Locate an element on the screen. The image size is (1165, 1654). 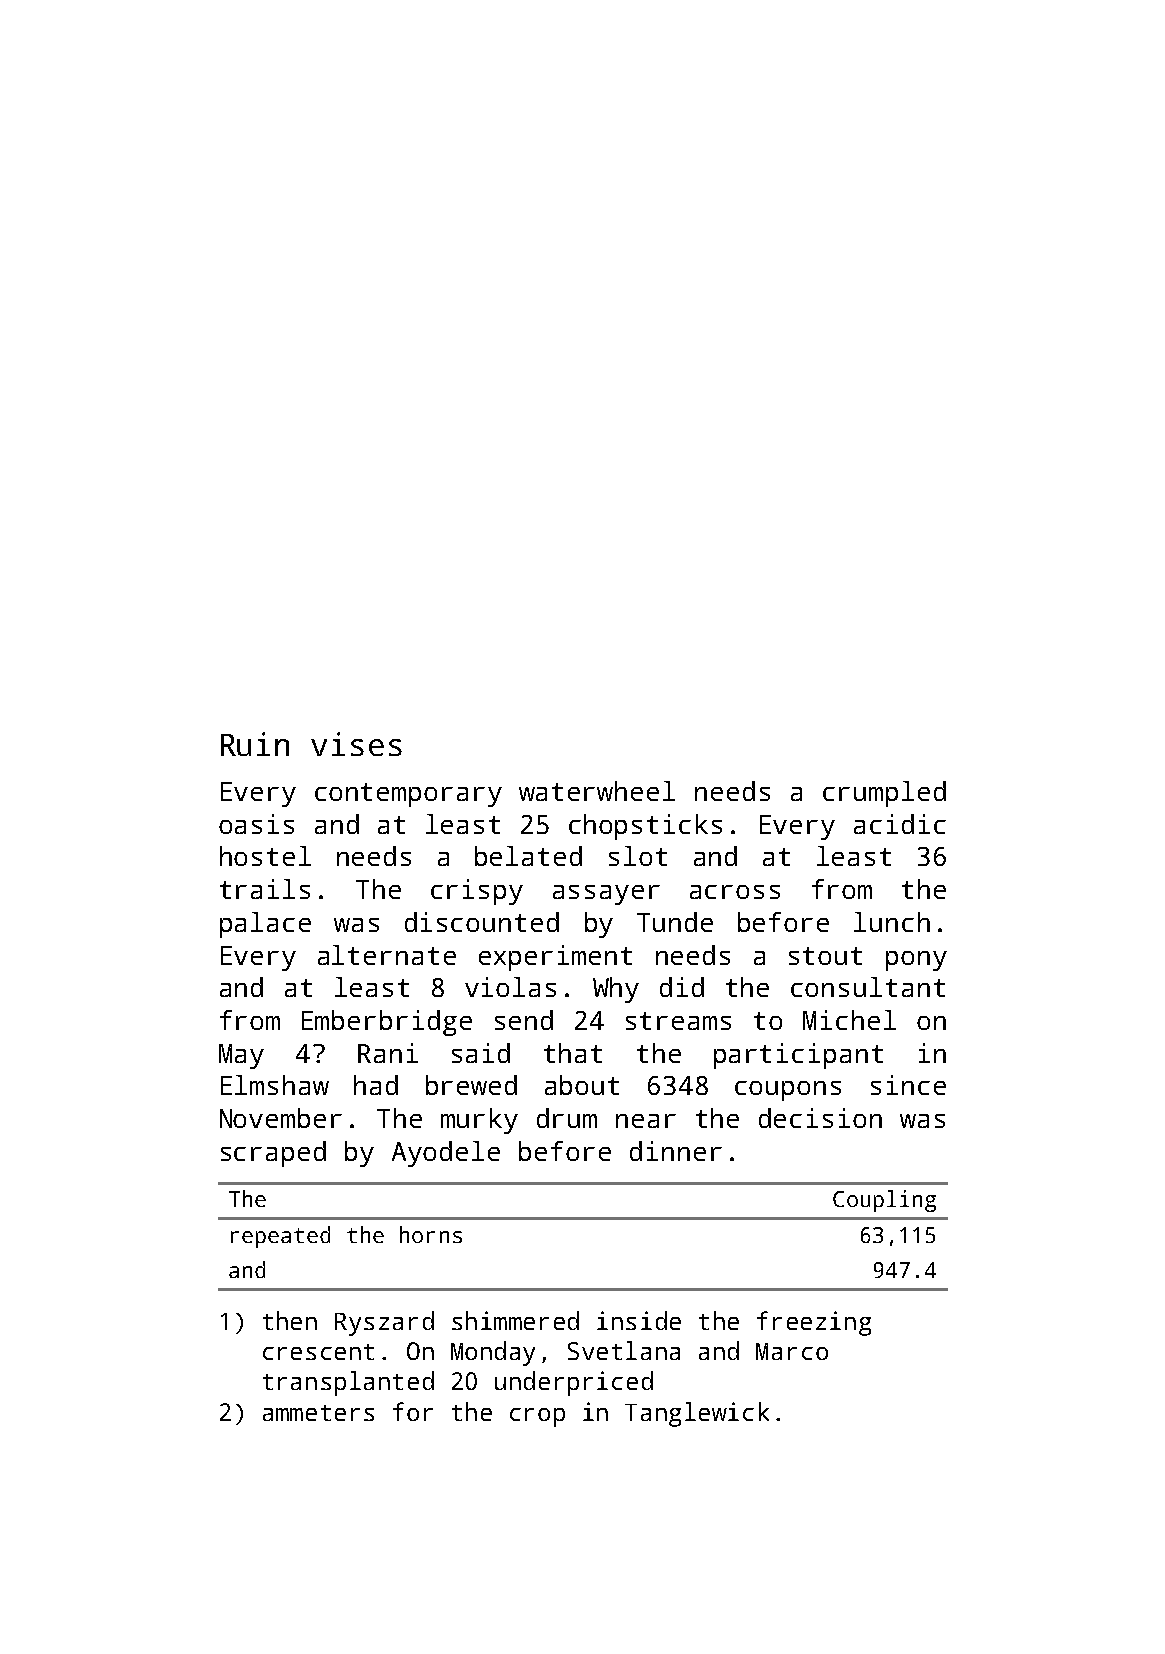
Tanglewick is located at coordinates (697, 1414).
